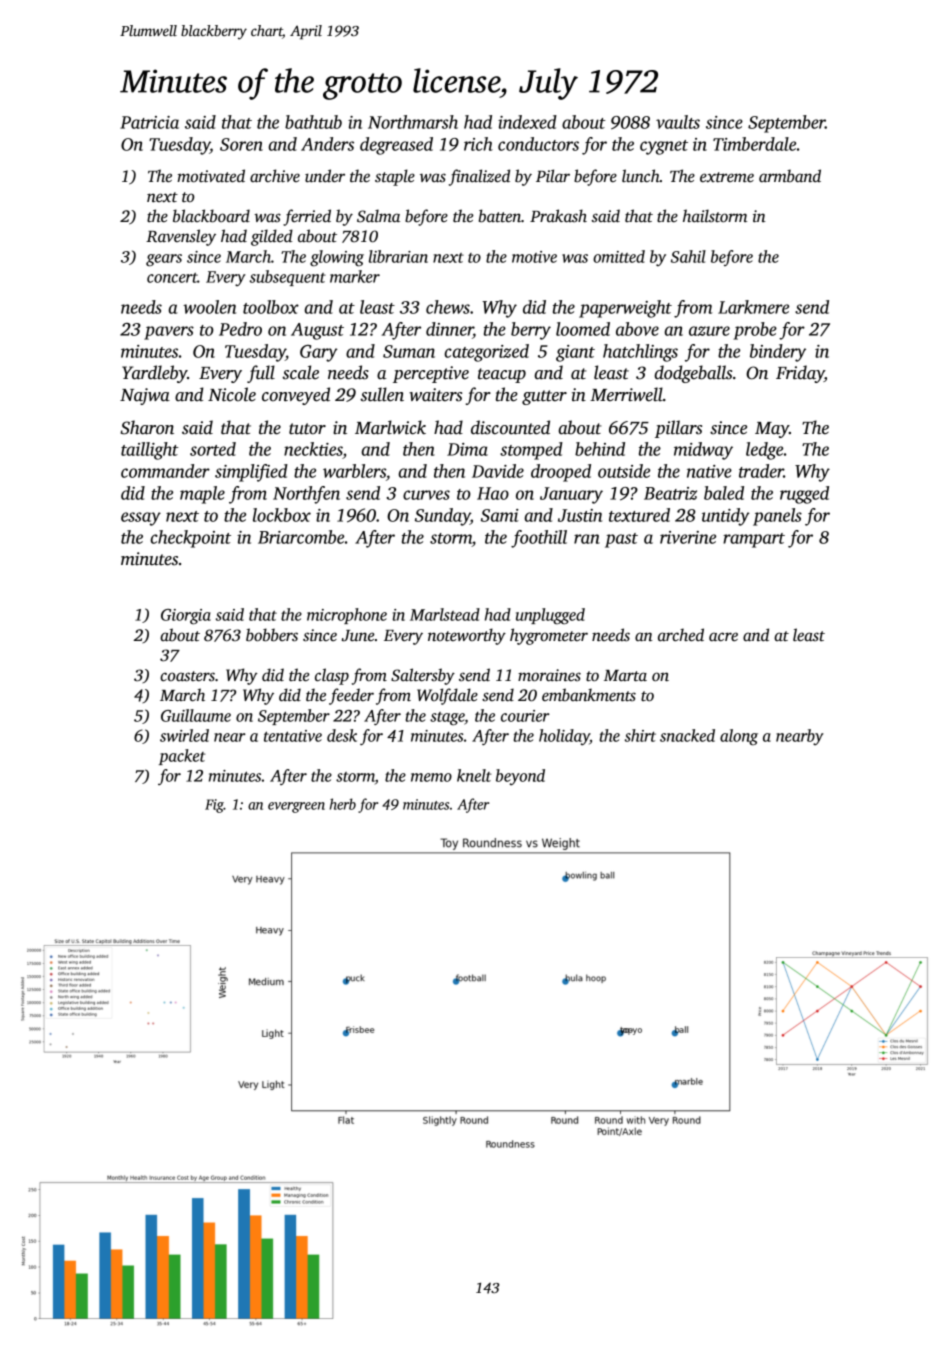 The image size is (950, 1349). I want to click on swirled, so click(184, 735).
